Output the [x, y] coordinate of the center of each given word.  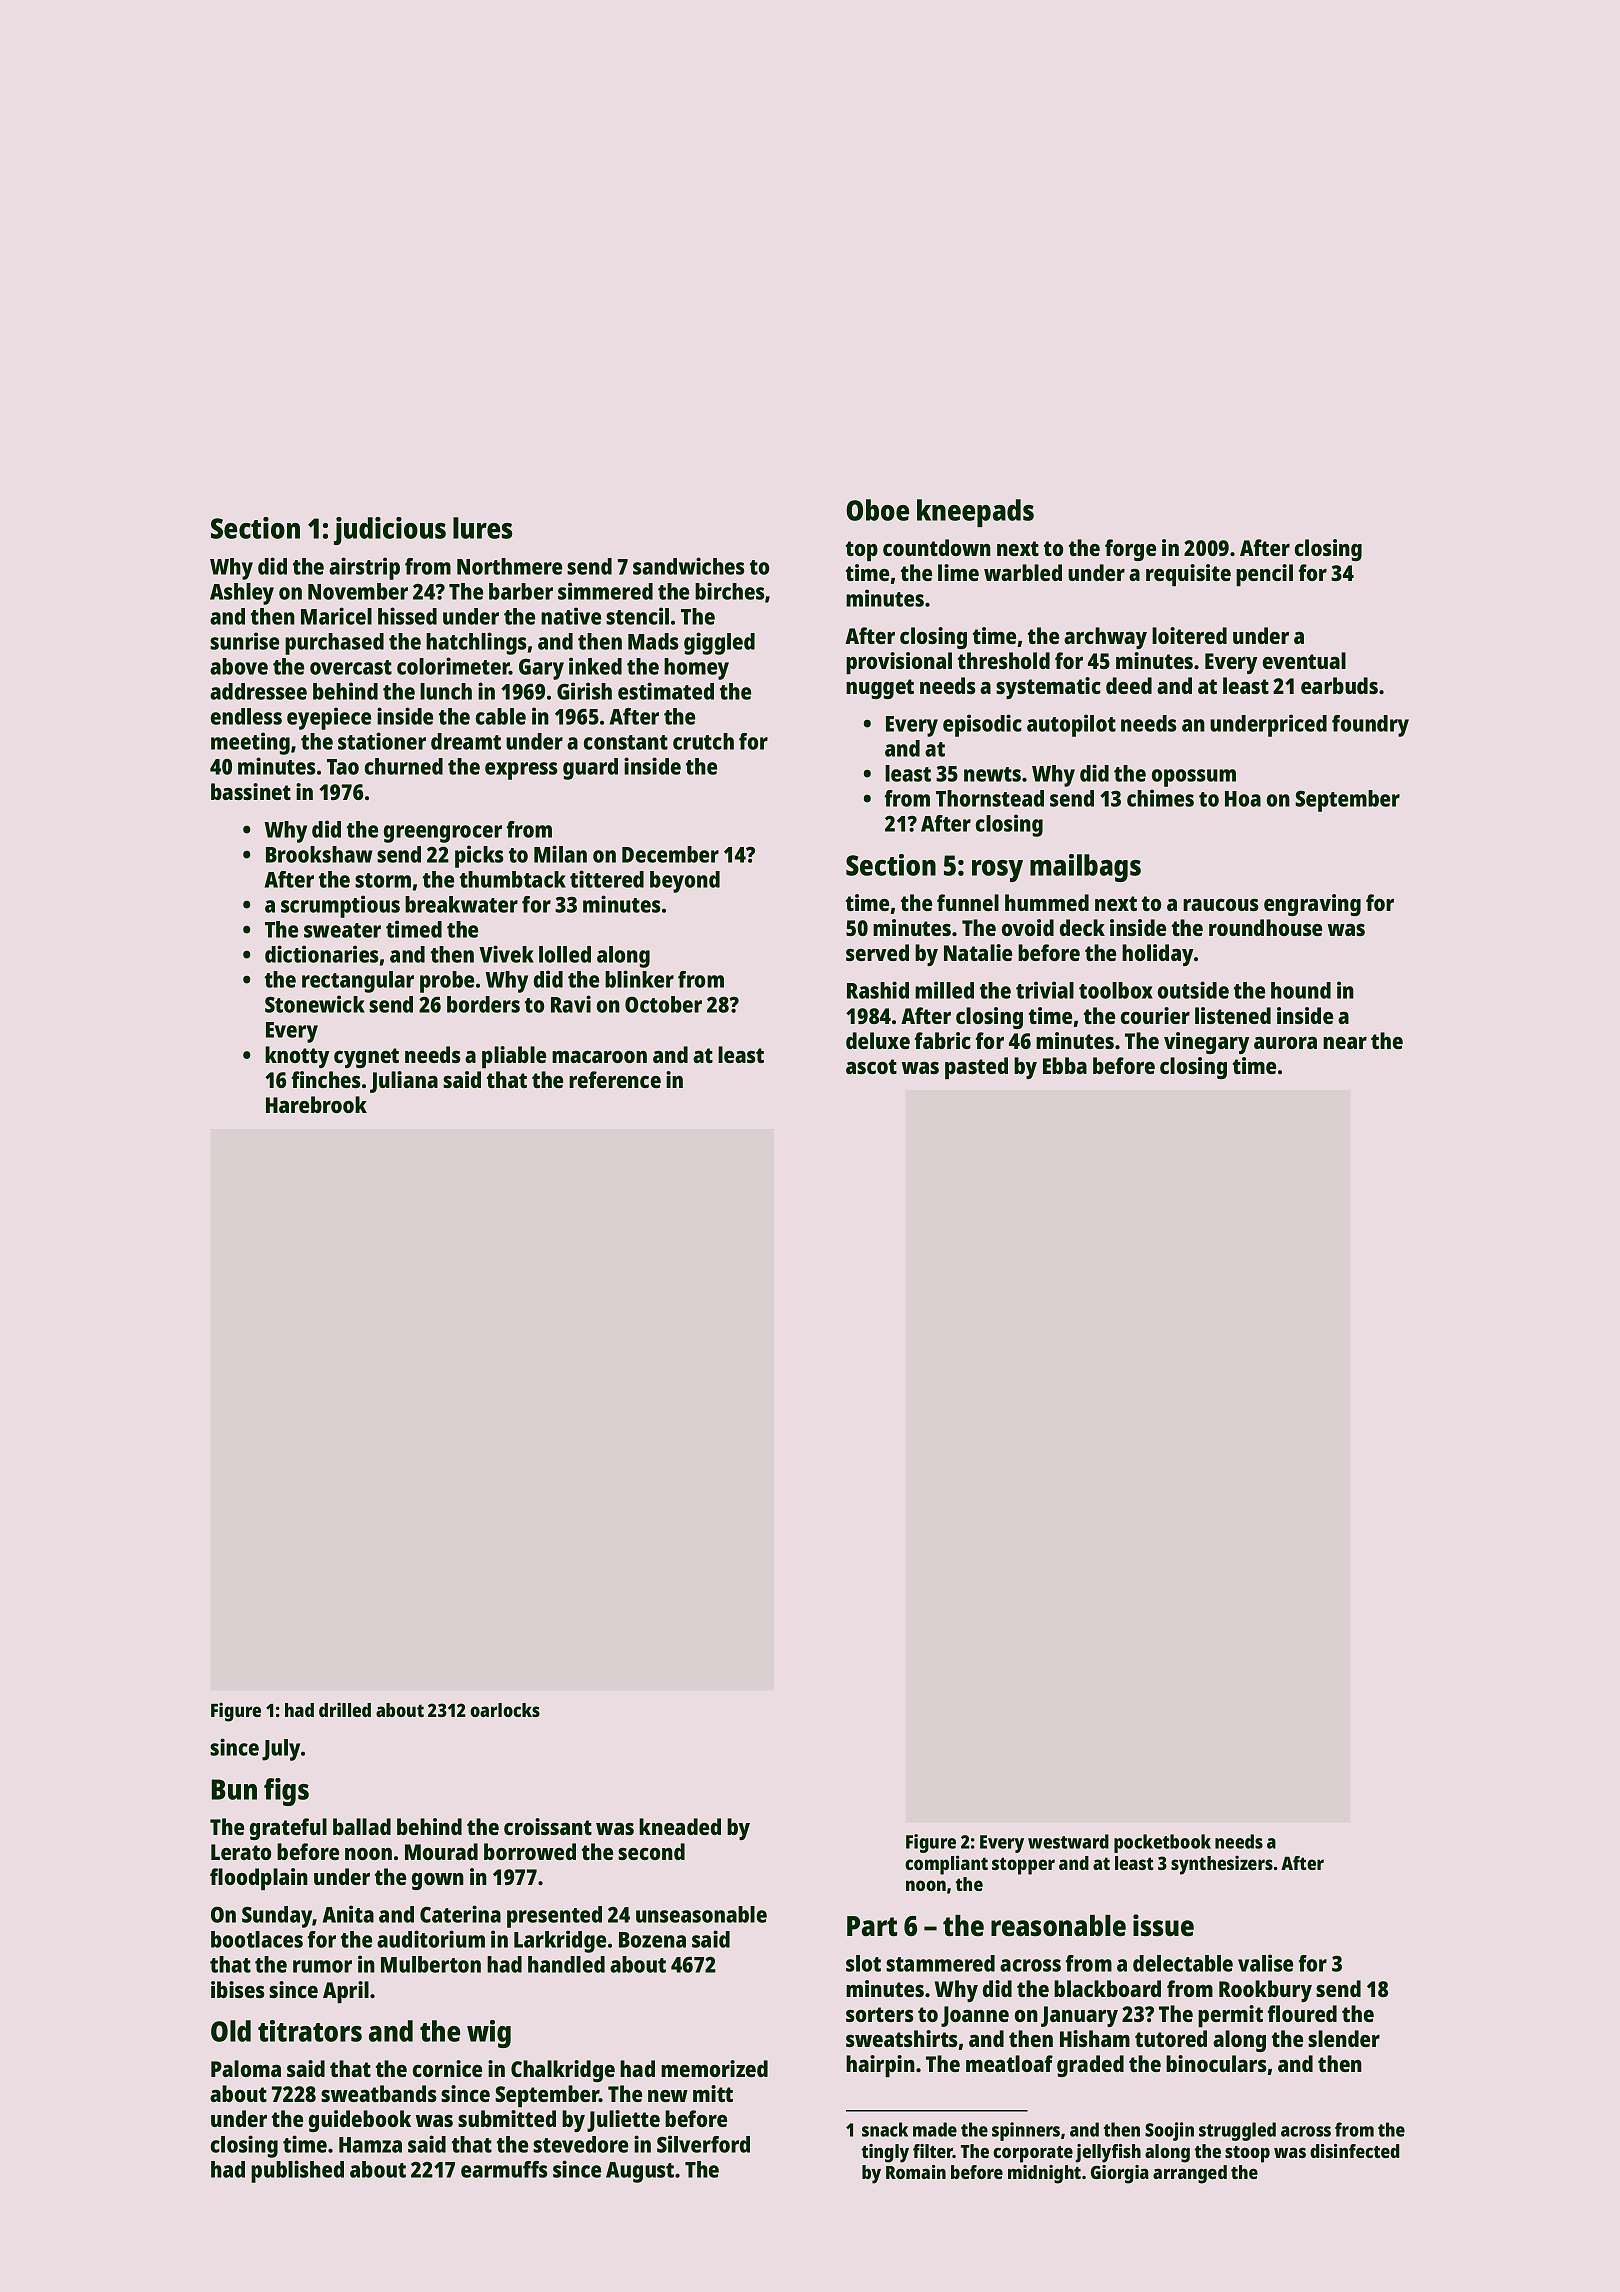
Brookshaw [319, 854]
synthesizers [1222, 1865]
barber [521, 591]
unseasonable [701, 1914]
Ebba [1065, 1065]
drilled [345, 1709]
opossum [1194, 778]
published [297, 2171]
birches [730, 591]
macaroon [599, 1057]
